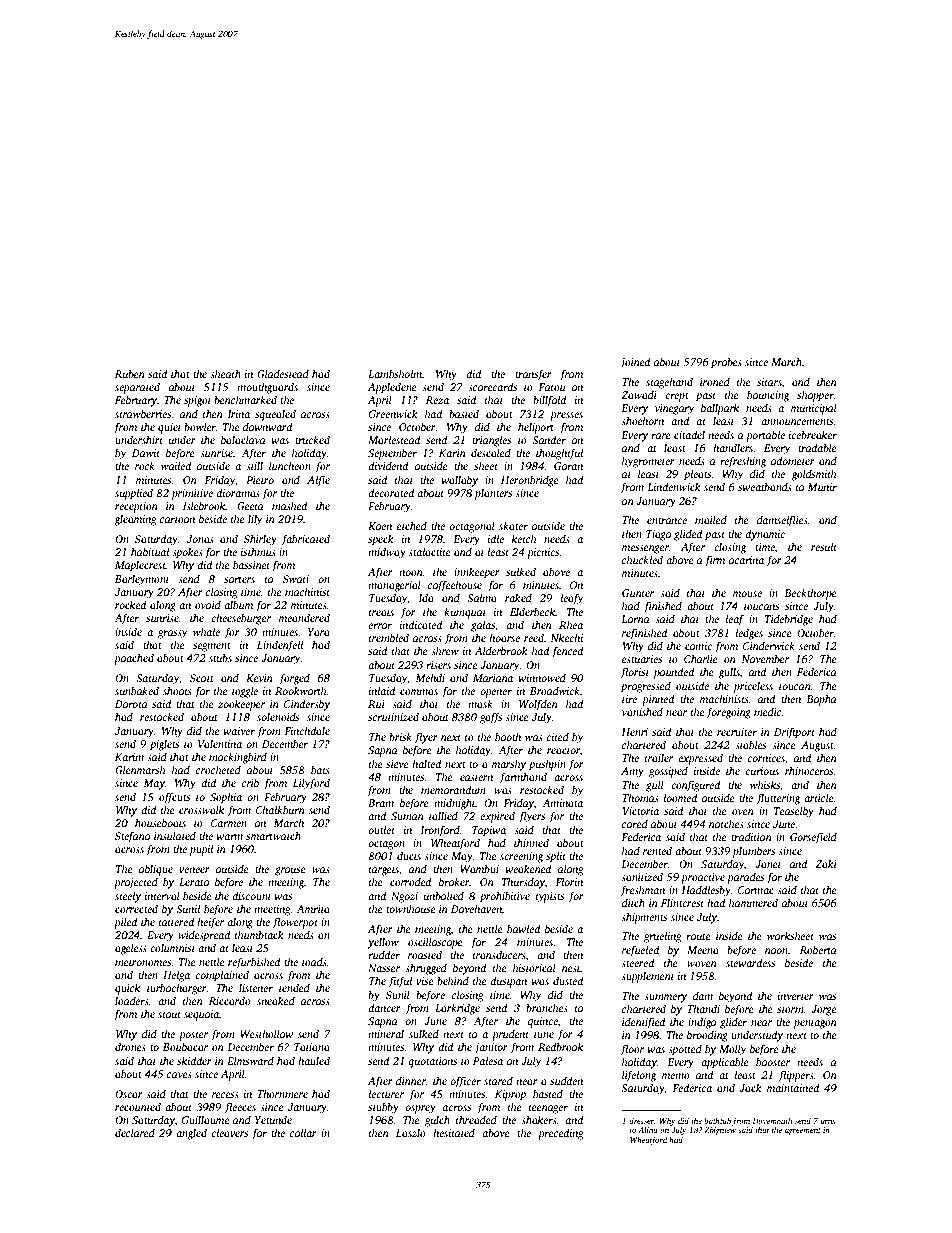 The image size is (952, 1233). Describe the element at coordinates (381, 540) in the document. I see `speck` at that location.
